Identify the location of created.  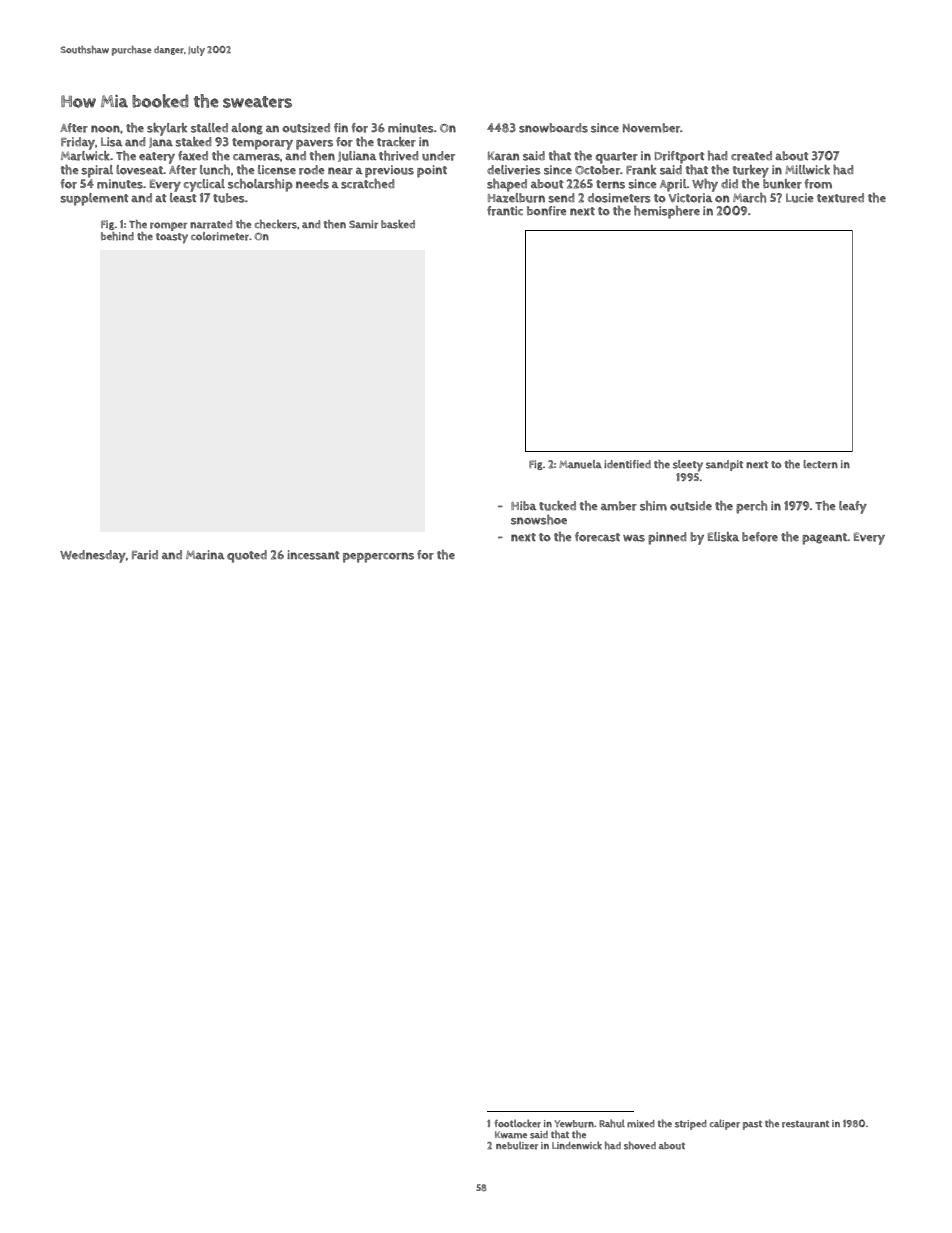
(751, 156).
